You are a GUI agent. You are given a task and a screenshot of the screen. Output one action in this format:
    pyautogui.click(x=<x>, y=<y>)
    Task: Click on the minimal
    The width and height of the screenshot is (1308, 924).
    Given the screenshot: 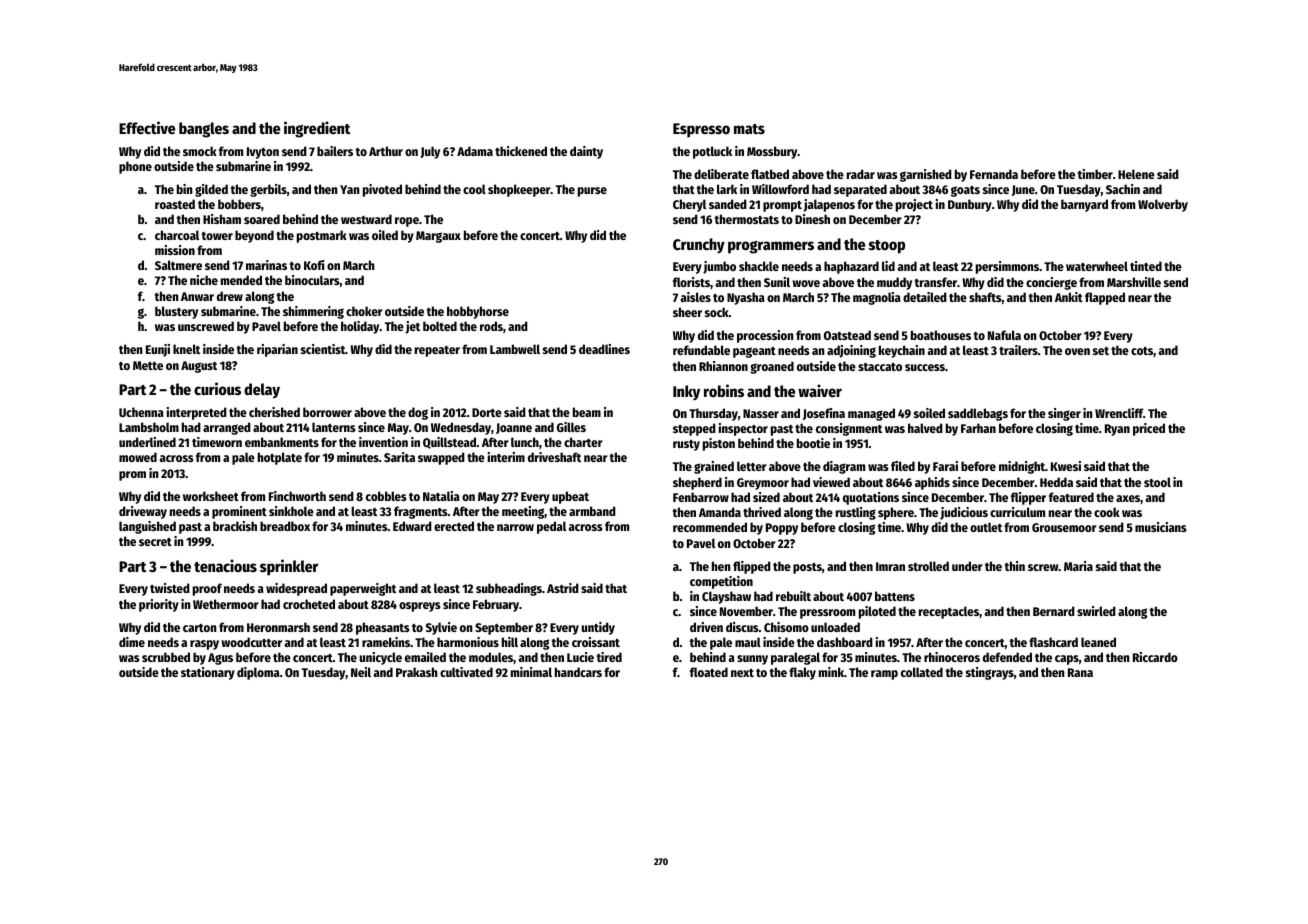 What is the action you would take?
    pyautogui.click(x=531, y=672)
